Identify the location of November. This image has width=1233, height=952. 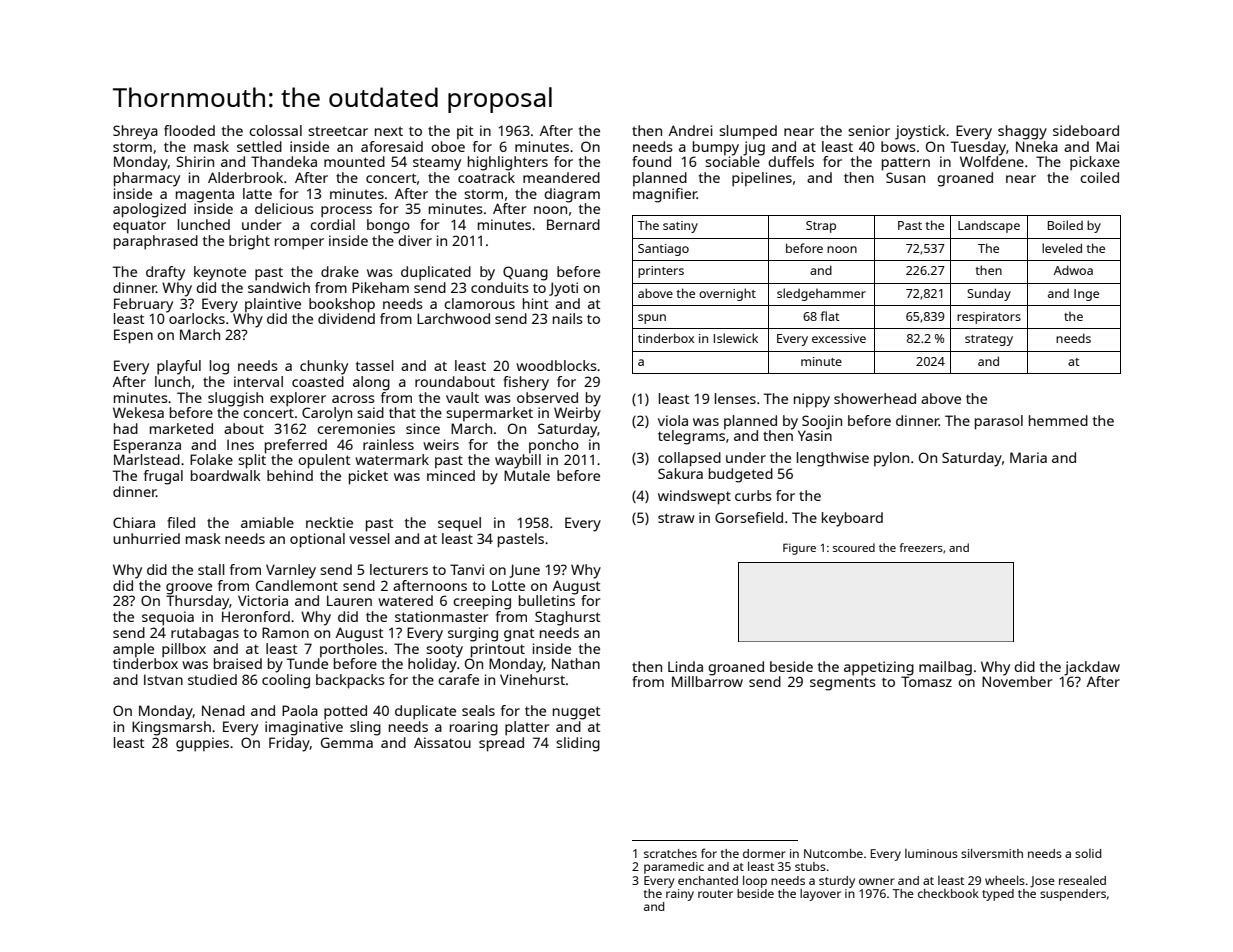
(1017, 681).
